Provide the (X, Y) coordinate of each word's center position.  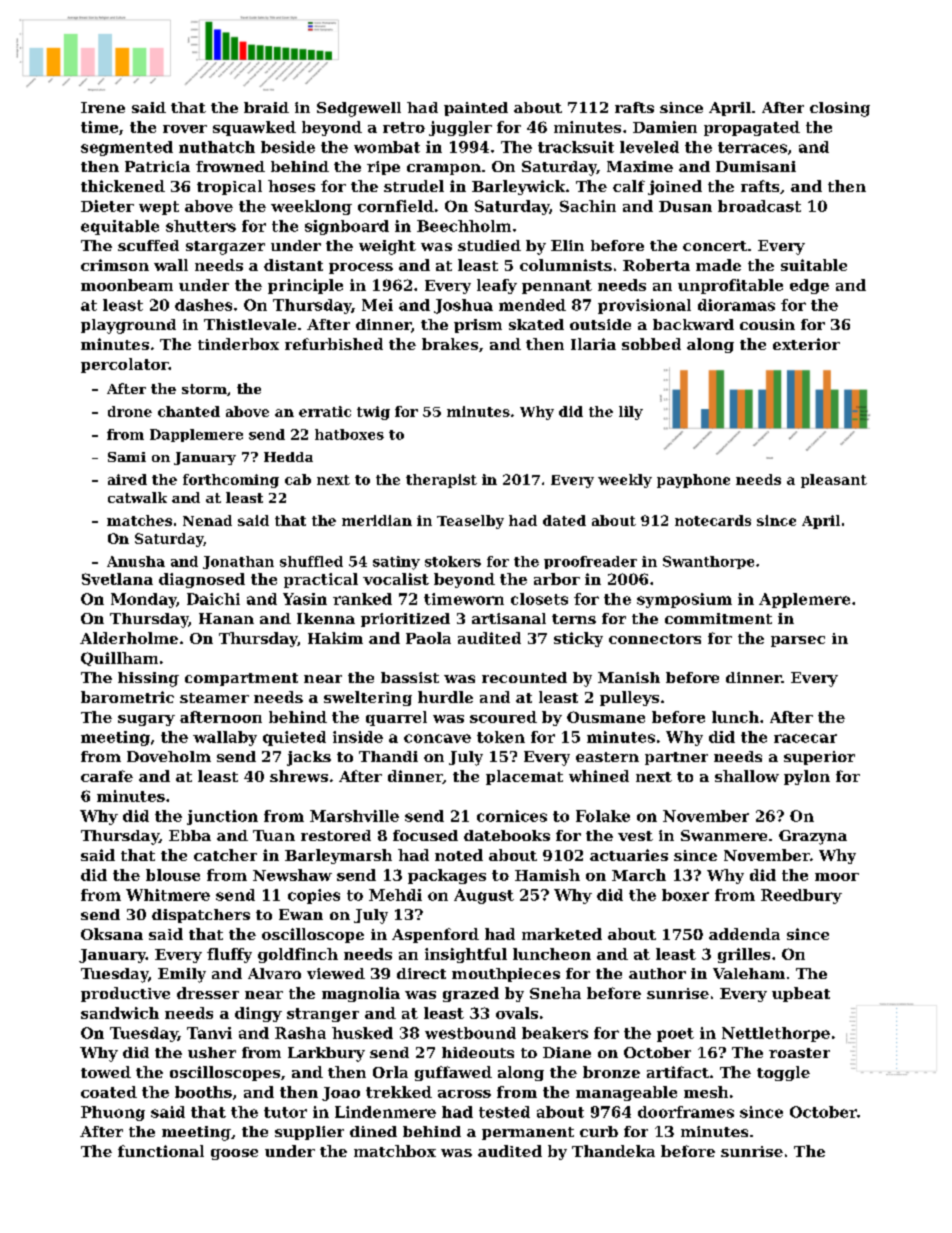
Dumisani (756, 166)
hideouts (478, 1052)
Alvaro (274, 973)
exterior (806, 344)
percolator (125, 365)
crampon (444, 169)
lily (631, 413)
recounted (524, 677)
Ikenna (326, 618)
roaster (799, 1053)
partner (676, 758)
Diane (567, 1052)
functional (161, 1151)
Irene (103, 107)
